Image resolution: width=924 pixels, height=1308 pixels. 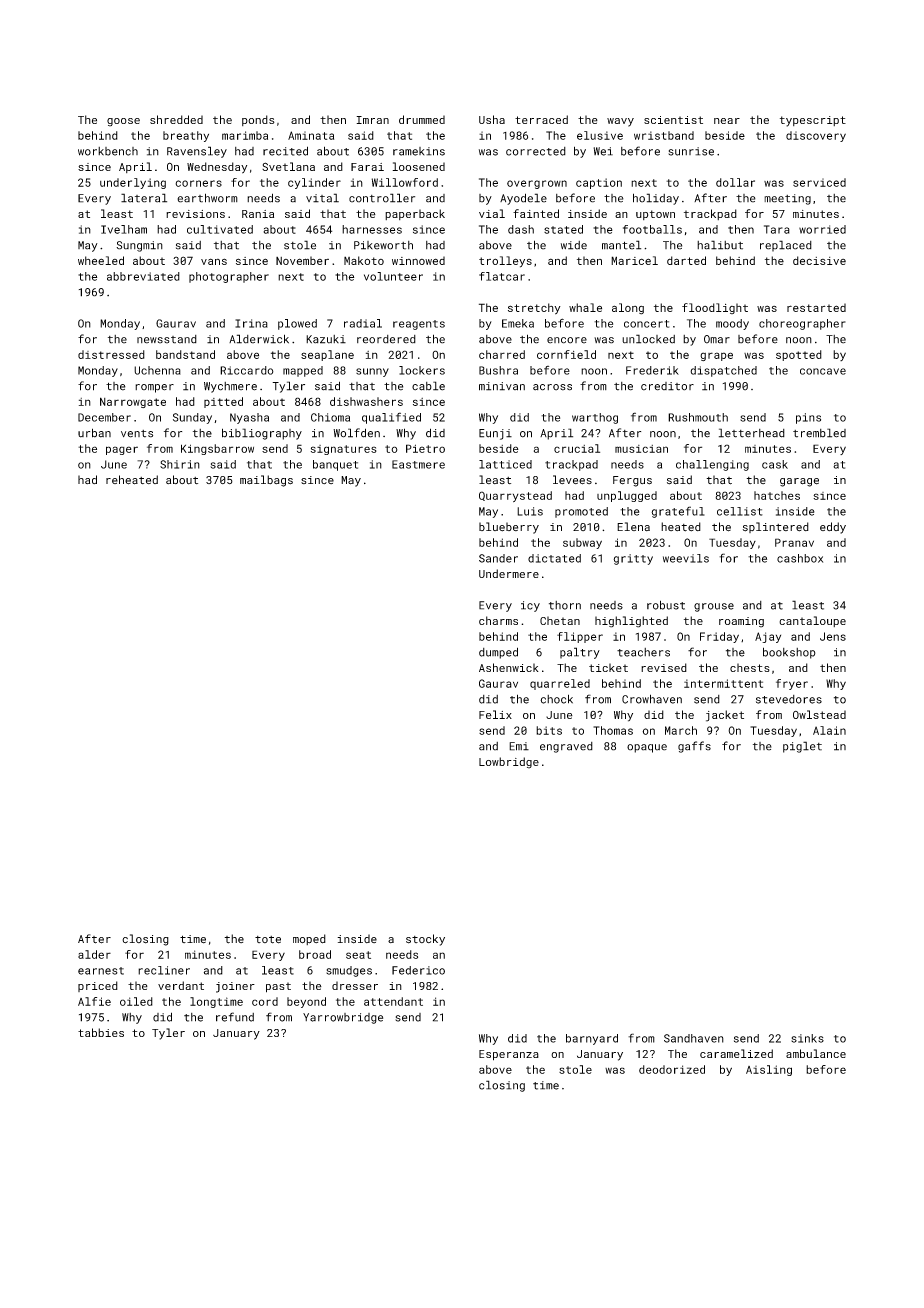 I want to click on tabbies, so click(x=101, y=1032).
